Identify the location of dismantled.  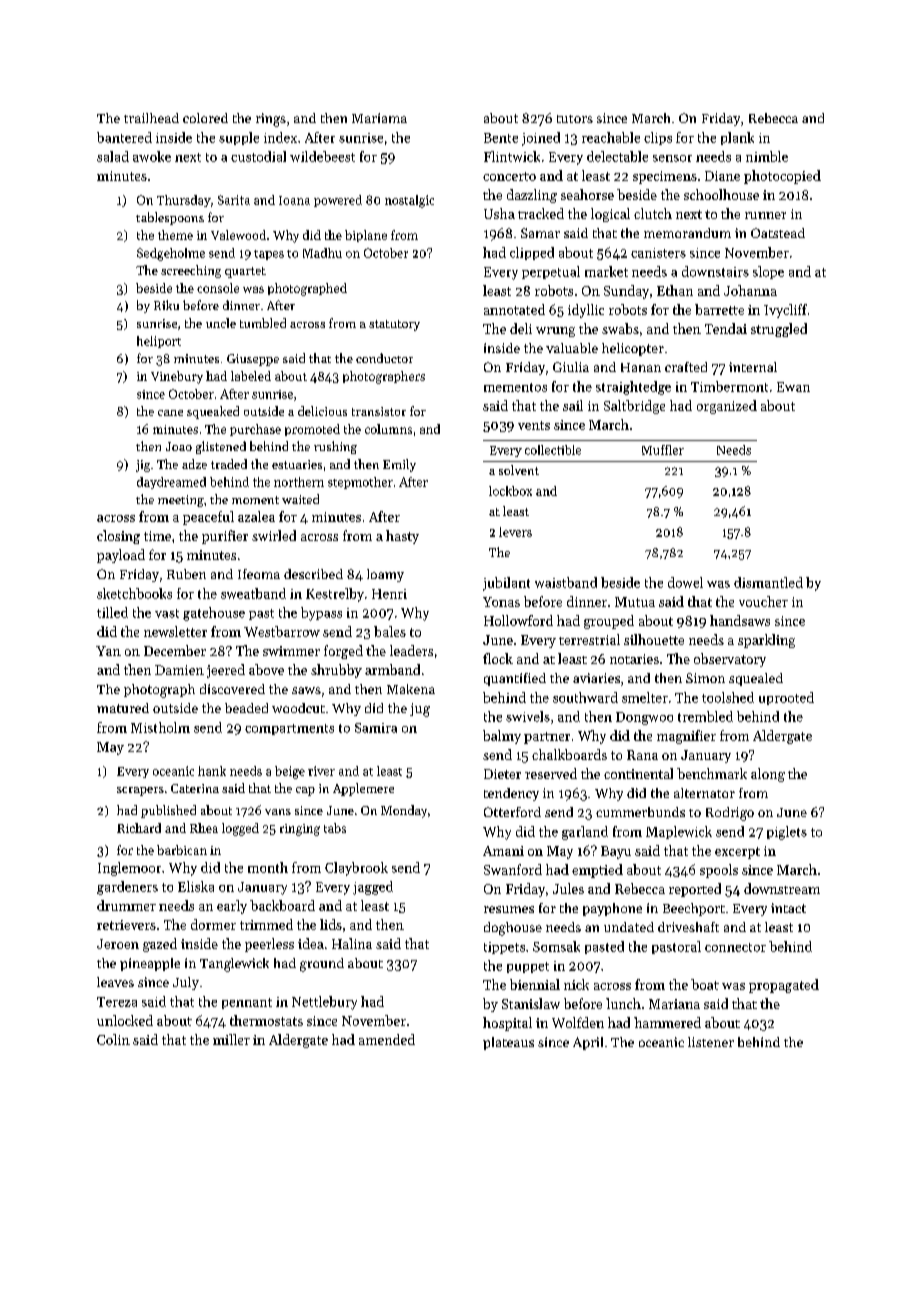
(768, 582).
